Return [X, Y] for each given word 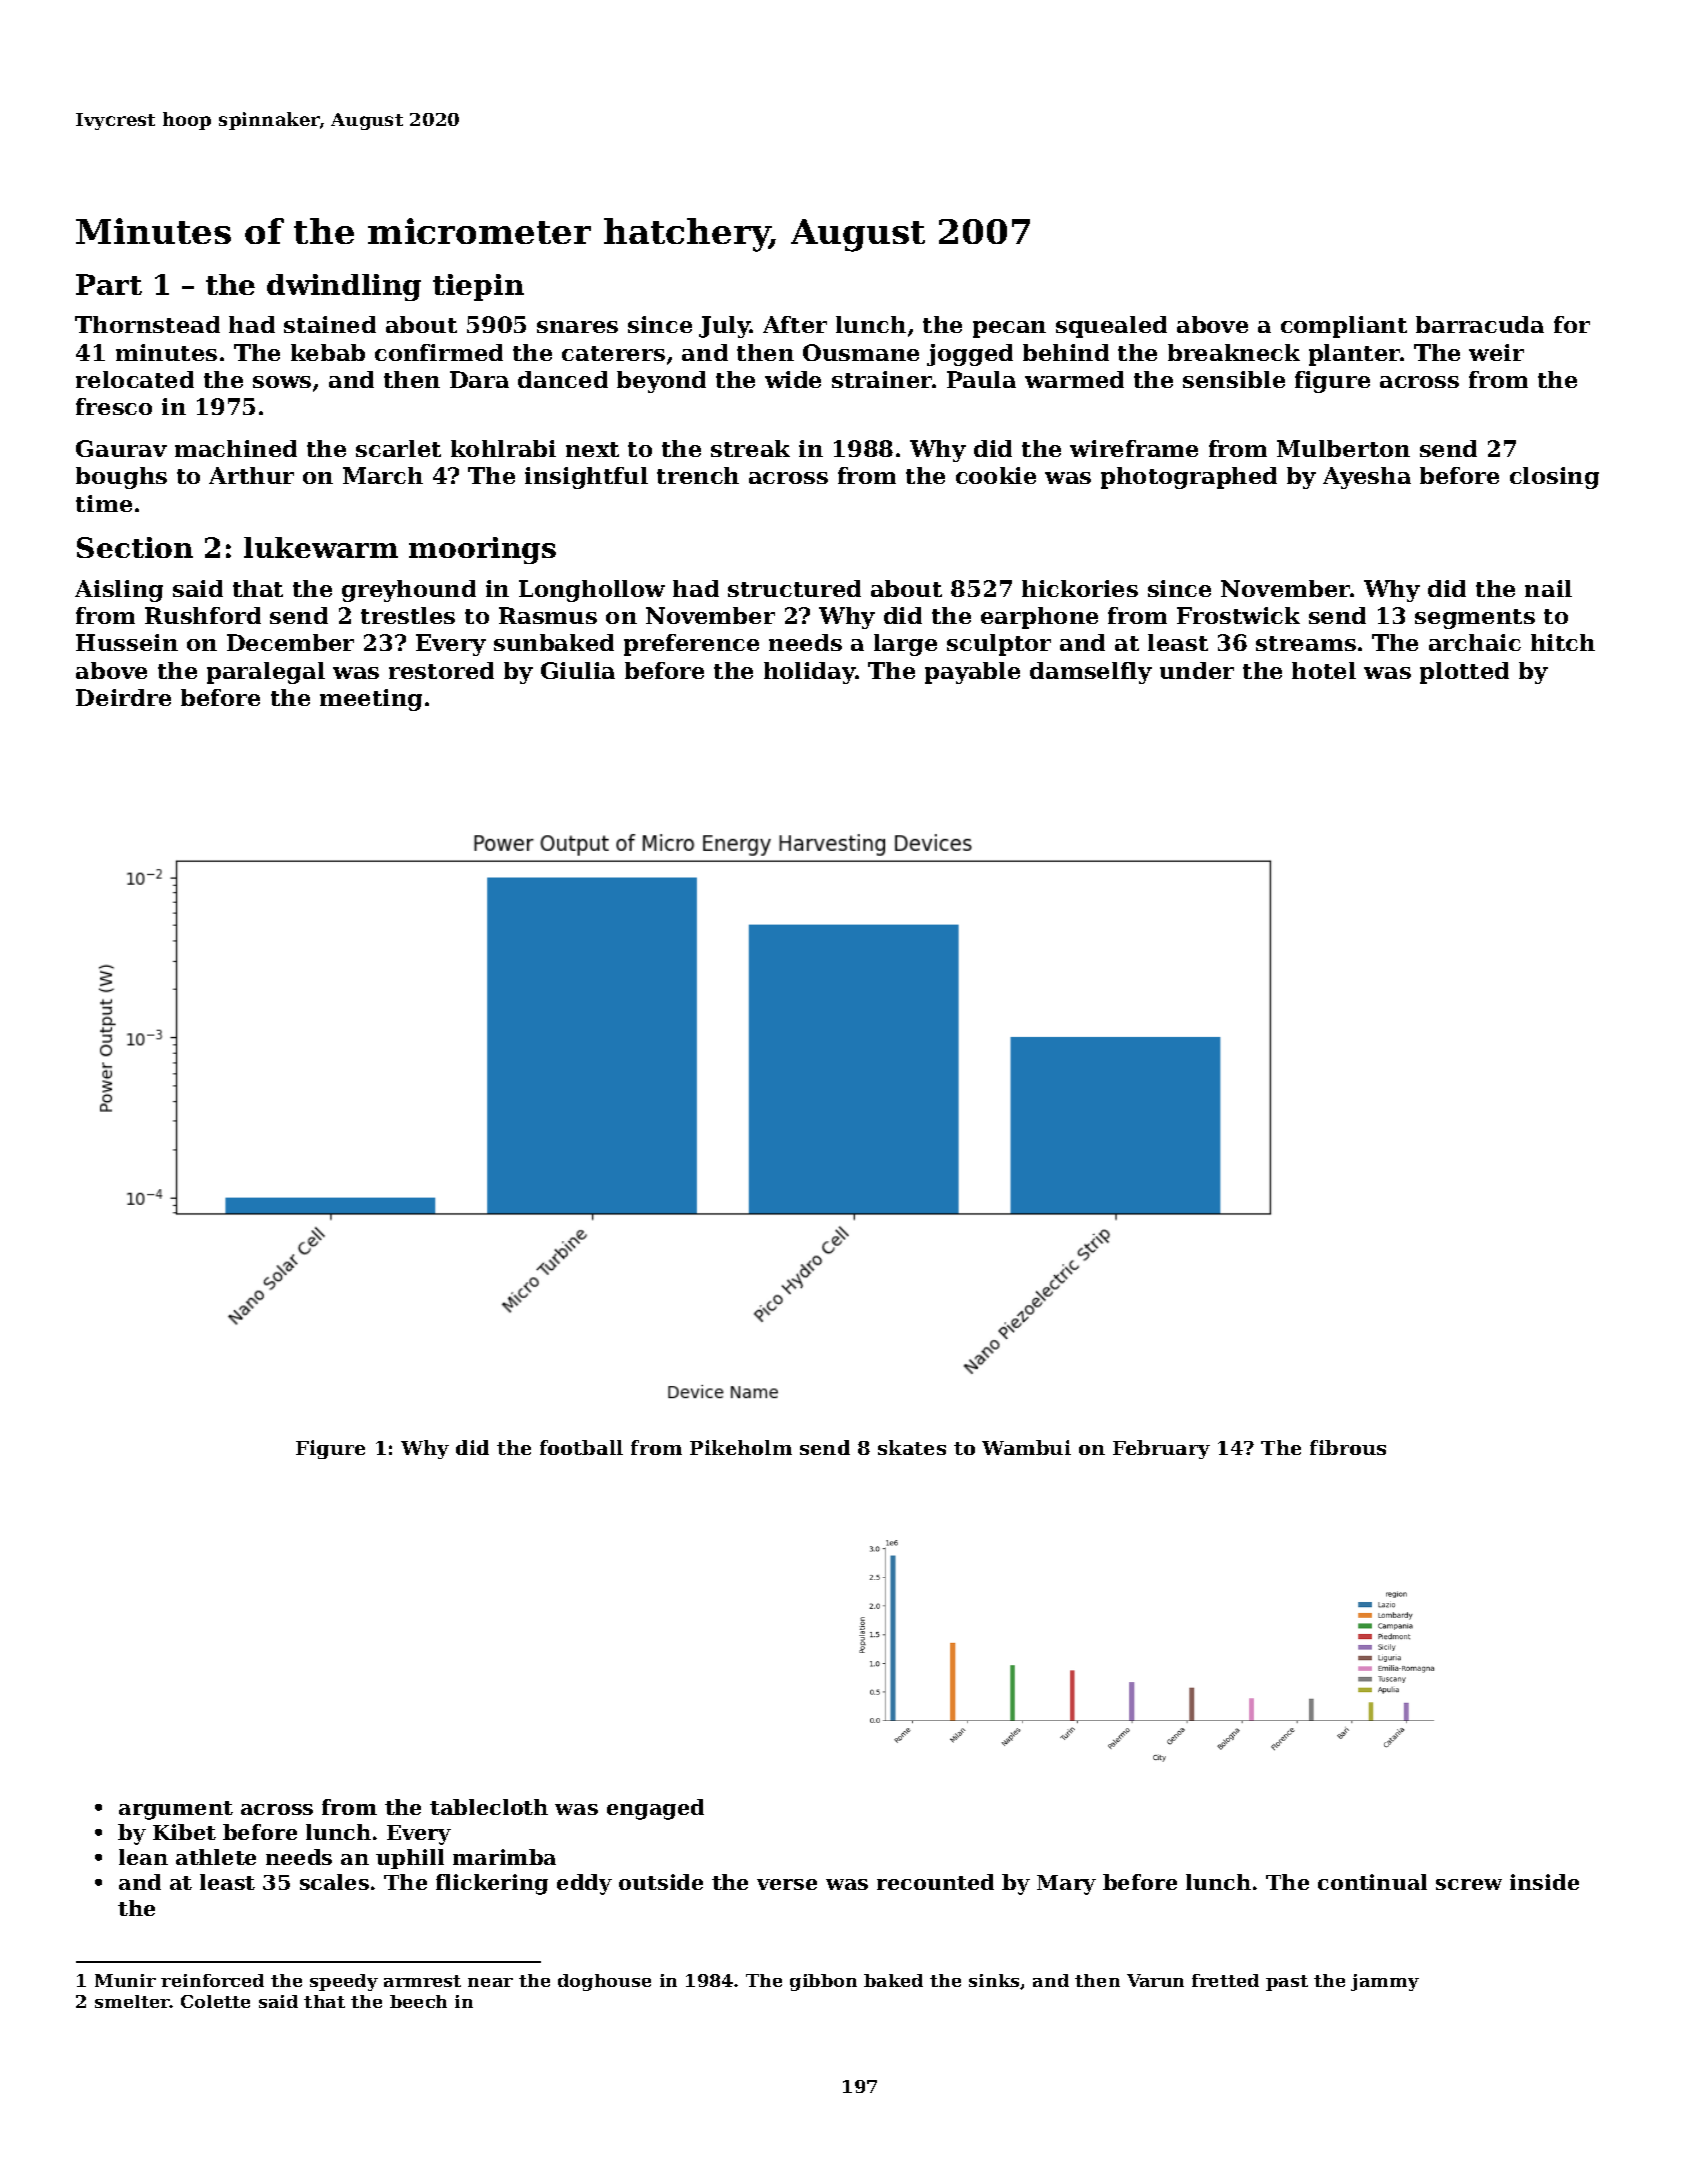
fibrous [1348, 1447]
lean [143, 1857]
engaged [655, 1809]
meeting [371, 700]
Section [135, 547]
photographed [1189, 478]
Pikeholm [741, 1447]
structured [794, 588]
